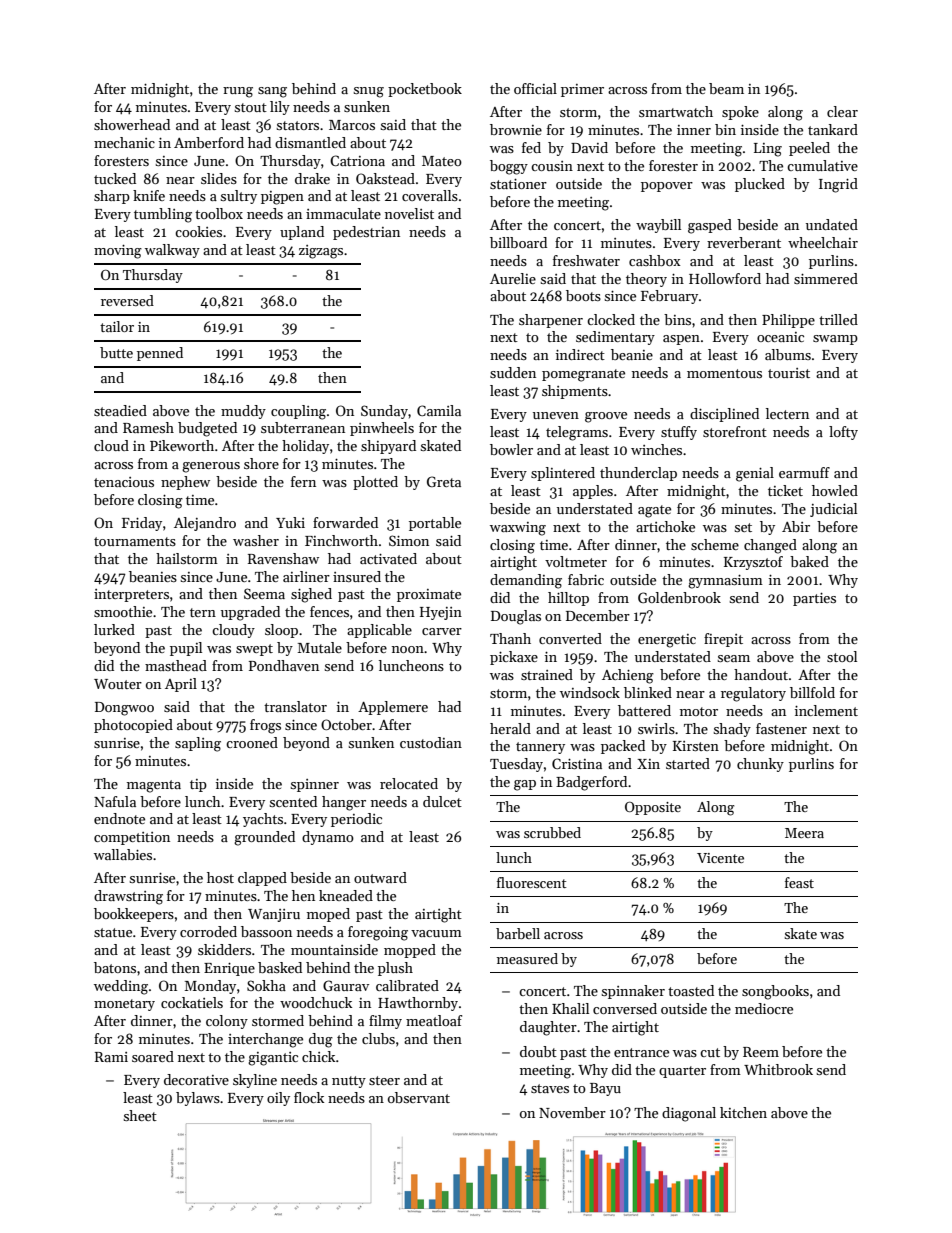 This screenshot has width=952, height=1233. What do you see at coordinates (384, 1080) in the screenshot?
I see `steer` at bounding box center [384, 1080].
